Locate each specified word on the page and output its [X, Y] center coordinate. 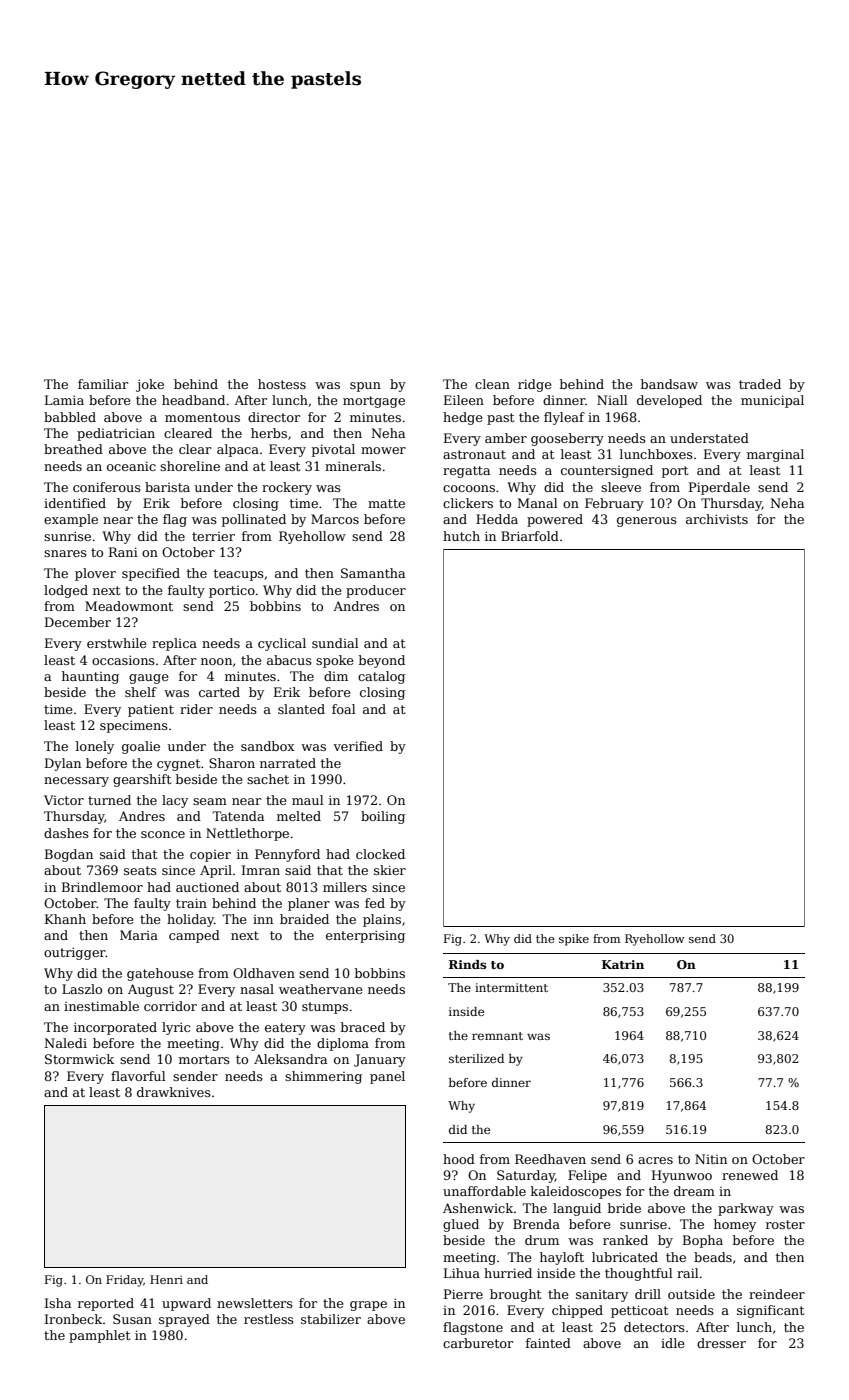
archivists [717, 519]
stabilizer [331, 1319]
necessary [76, 782]
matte [386, 503]
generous [647, 522]
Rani [123, 552]
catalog [381, 677]
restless [269, 1319]
